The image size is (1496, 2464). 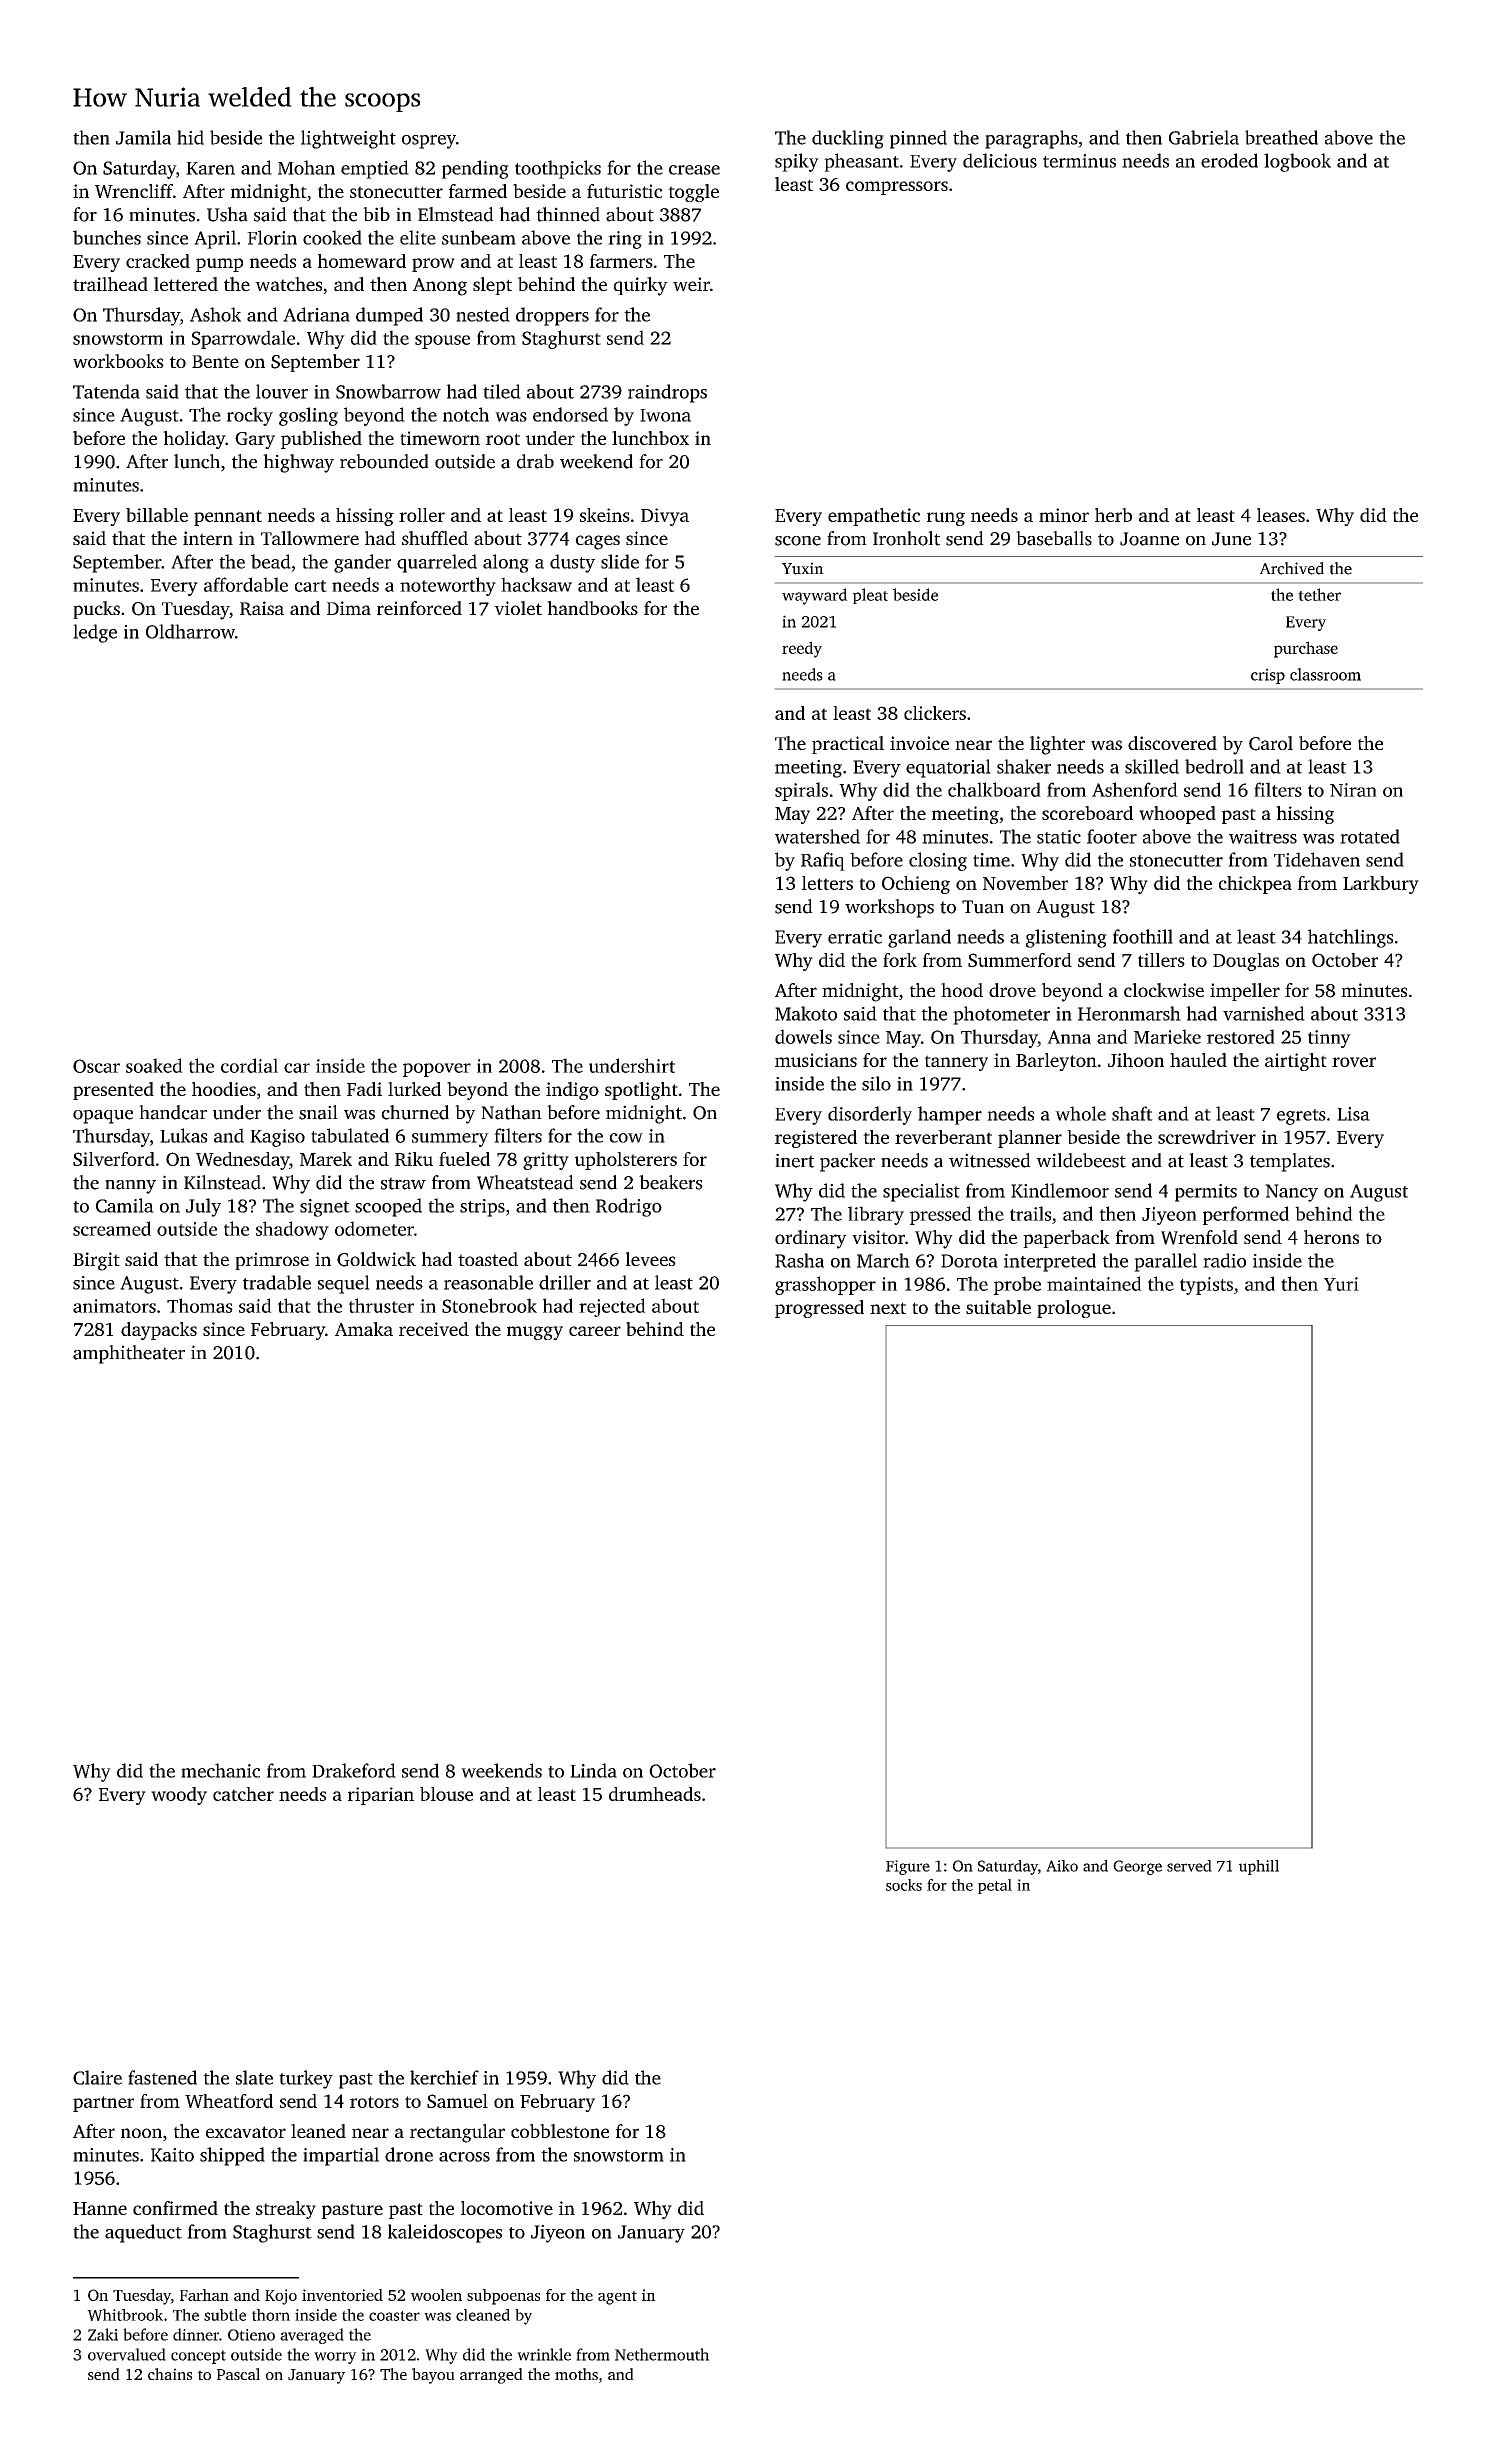 What do you see at coordinates (801, 791) in the image?
I see `spirals` at bounding box center [801, 791].
